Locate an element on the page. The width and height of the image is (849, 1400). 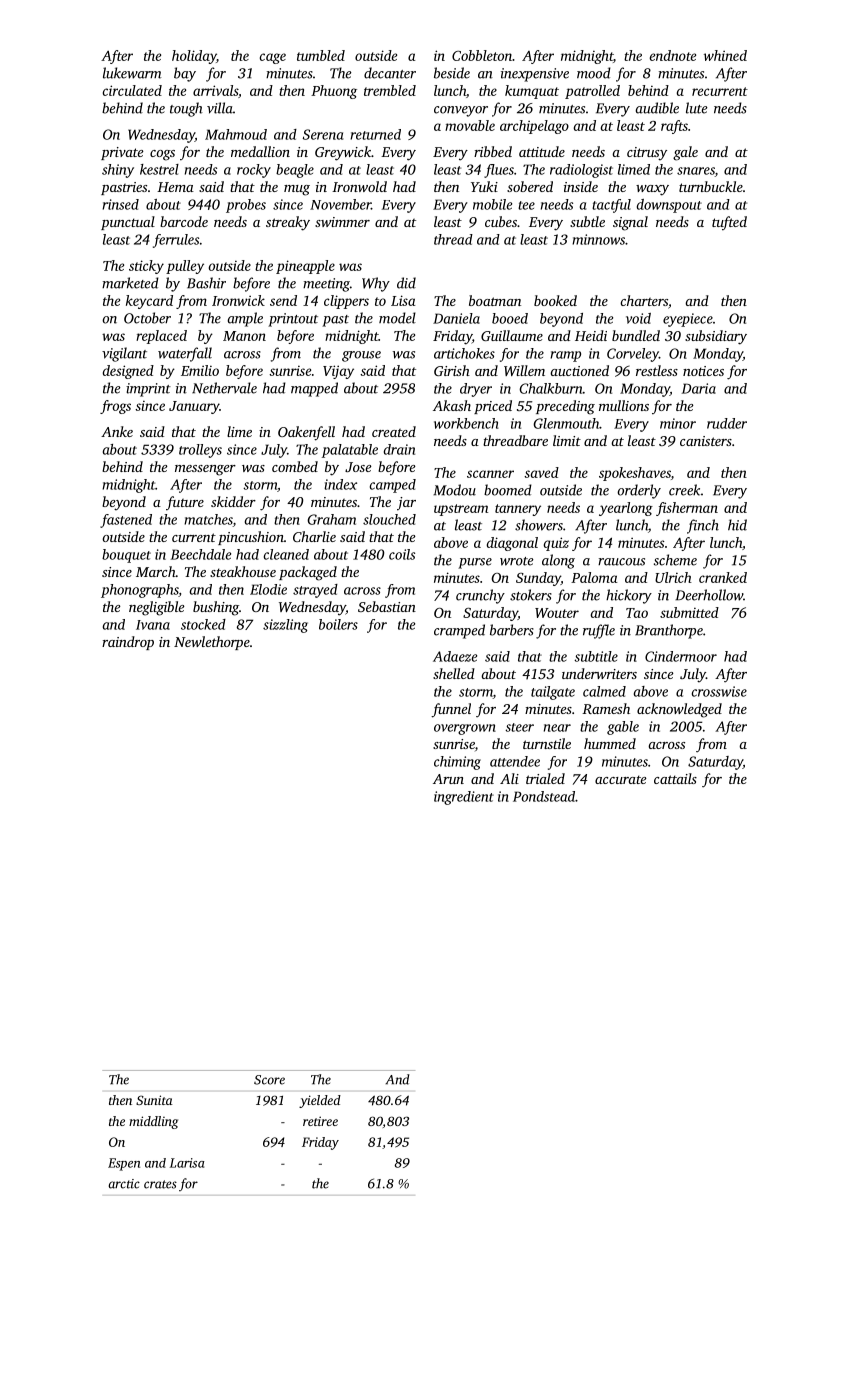
swimmer is located at coordinates (342, 222).
